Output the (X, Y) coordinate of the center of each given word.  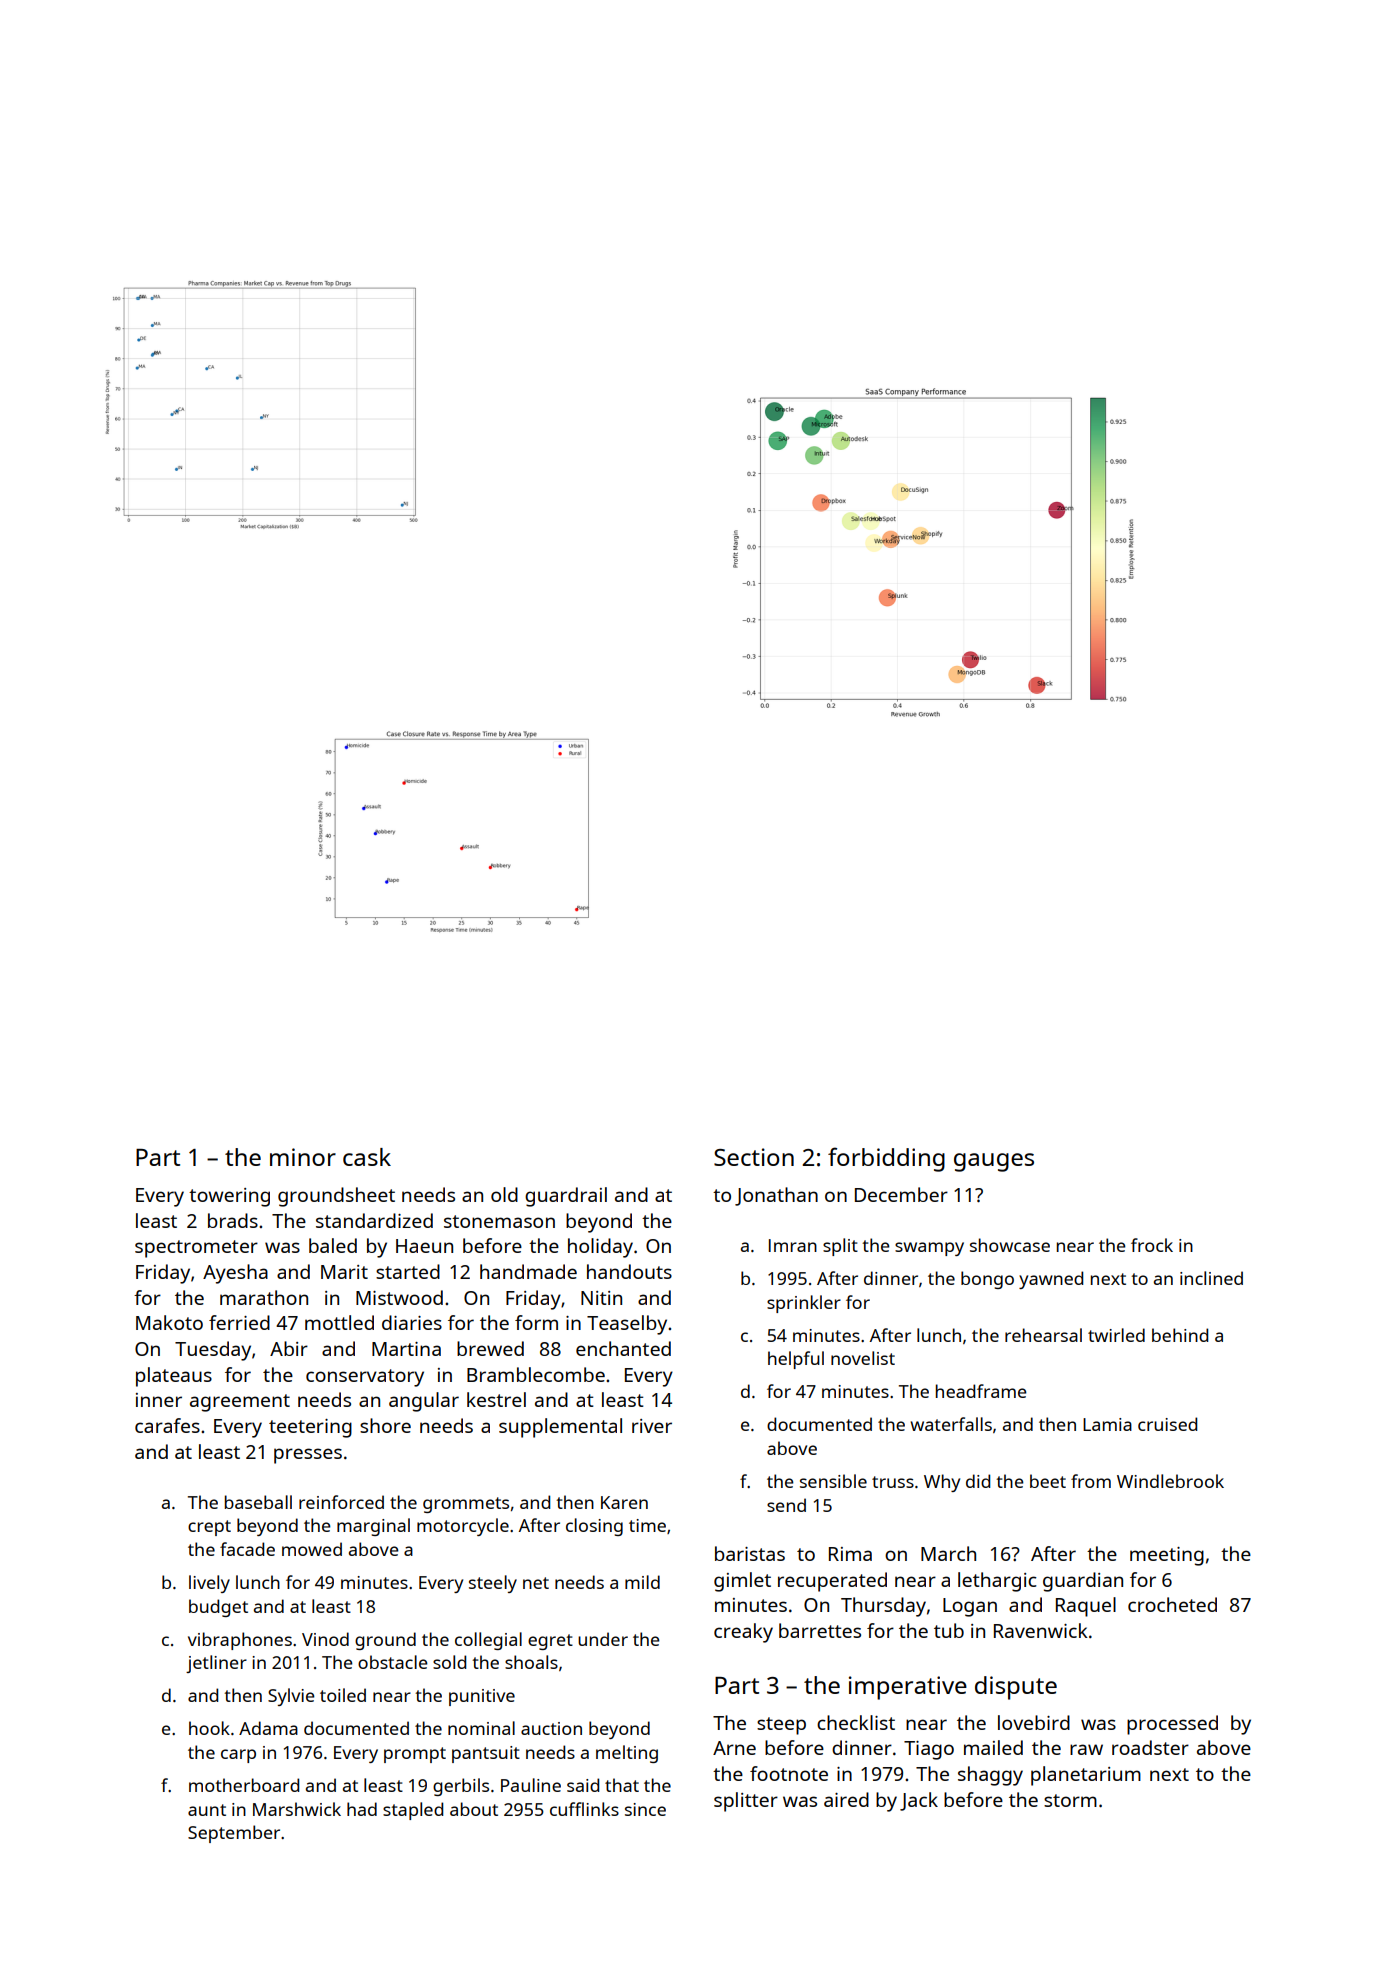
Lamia (1107, 1424)
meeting (1167, 1556)
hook (209, 1728)
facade (247, 1549)
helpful (796, 1360)
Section (754, 1157)
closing (594, 1527)
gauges (994, 1162)
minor (303, 1157)
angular (424, 1402)
